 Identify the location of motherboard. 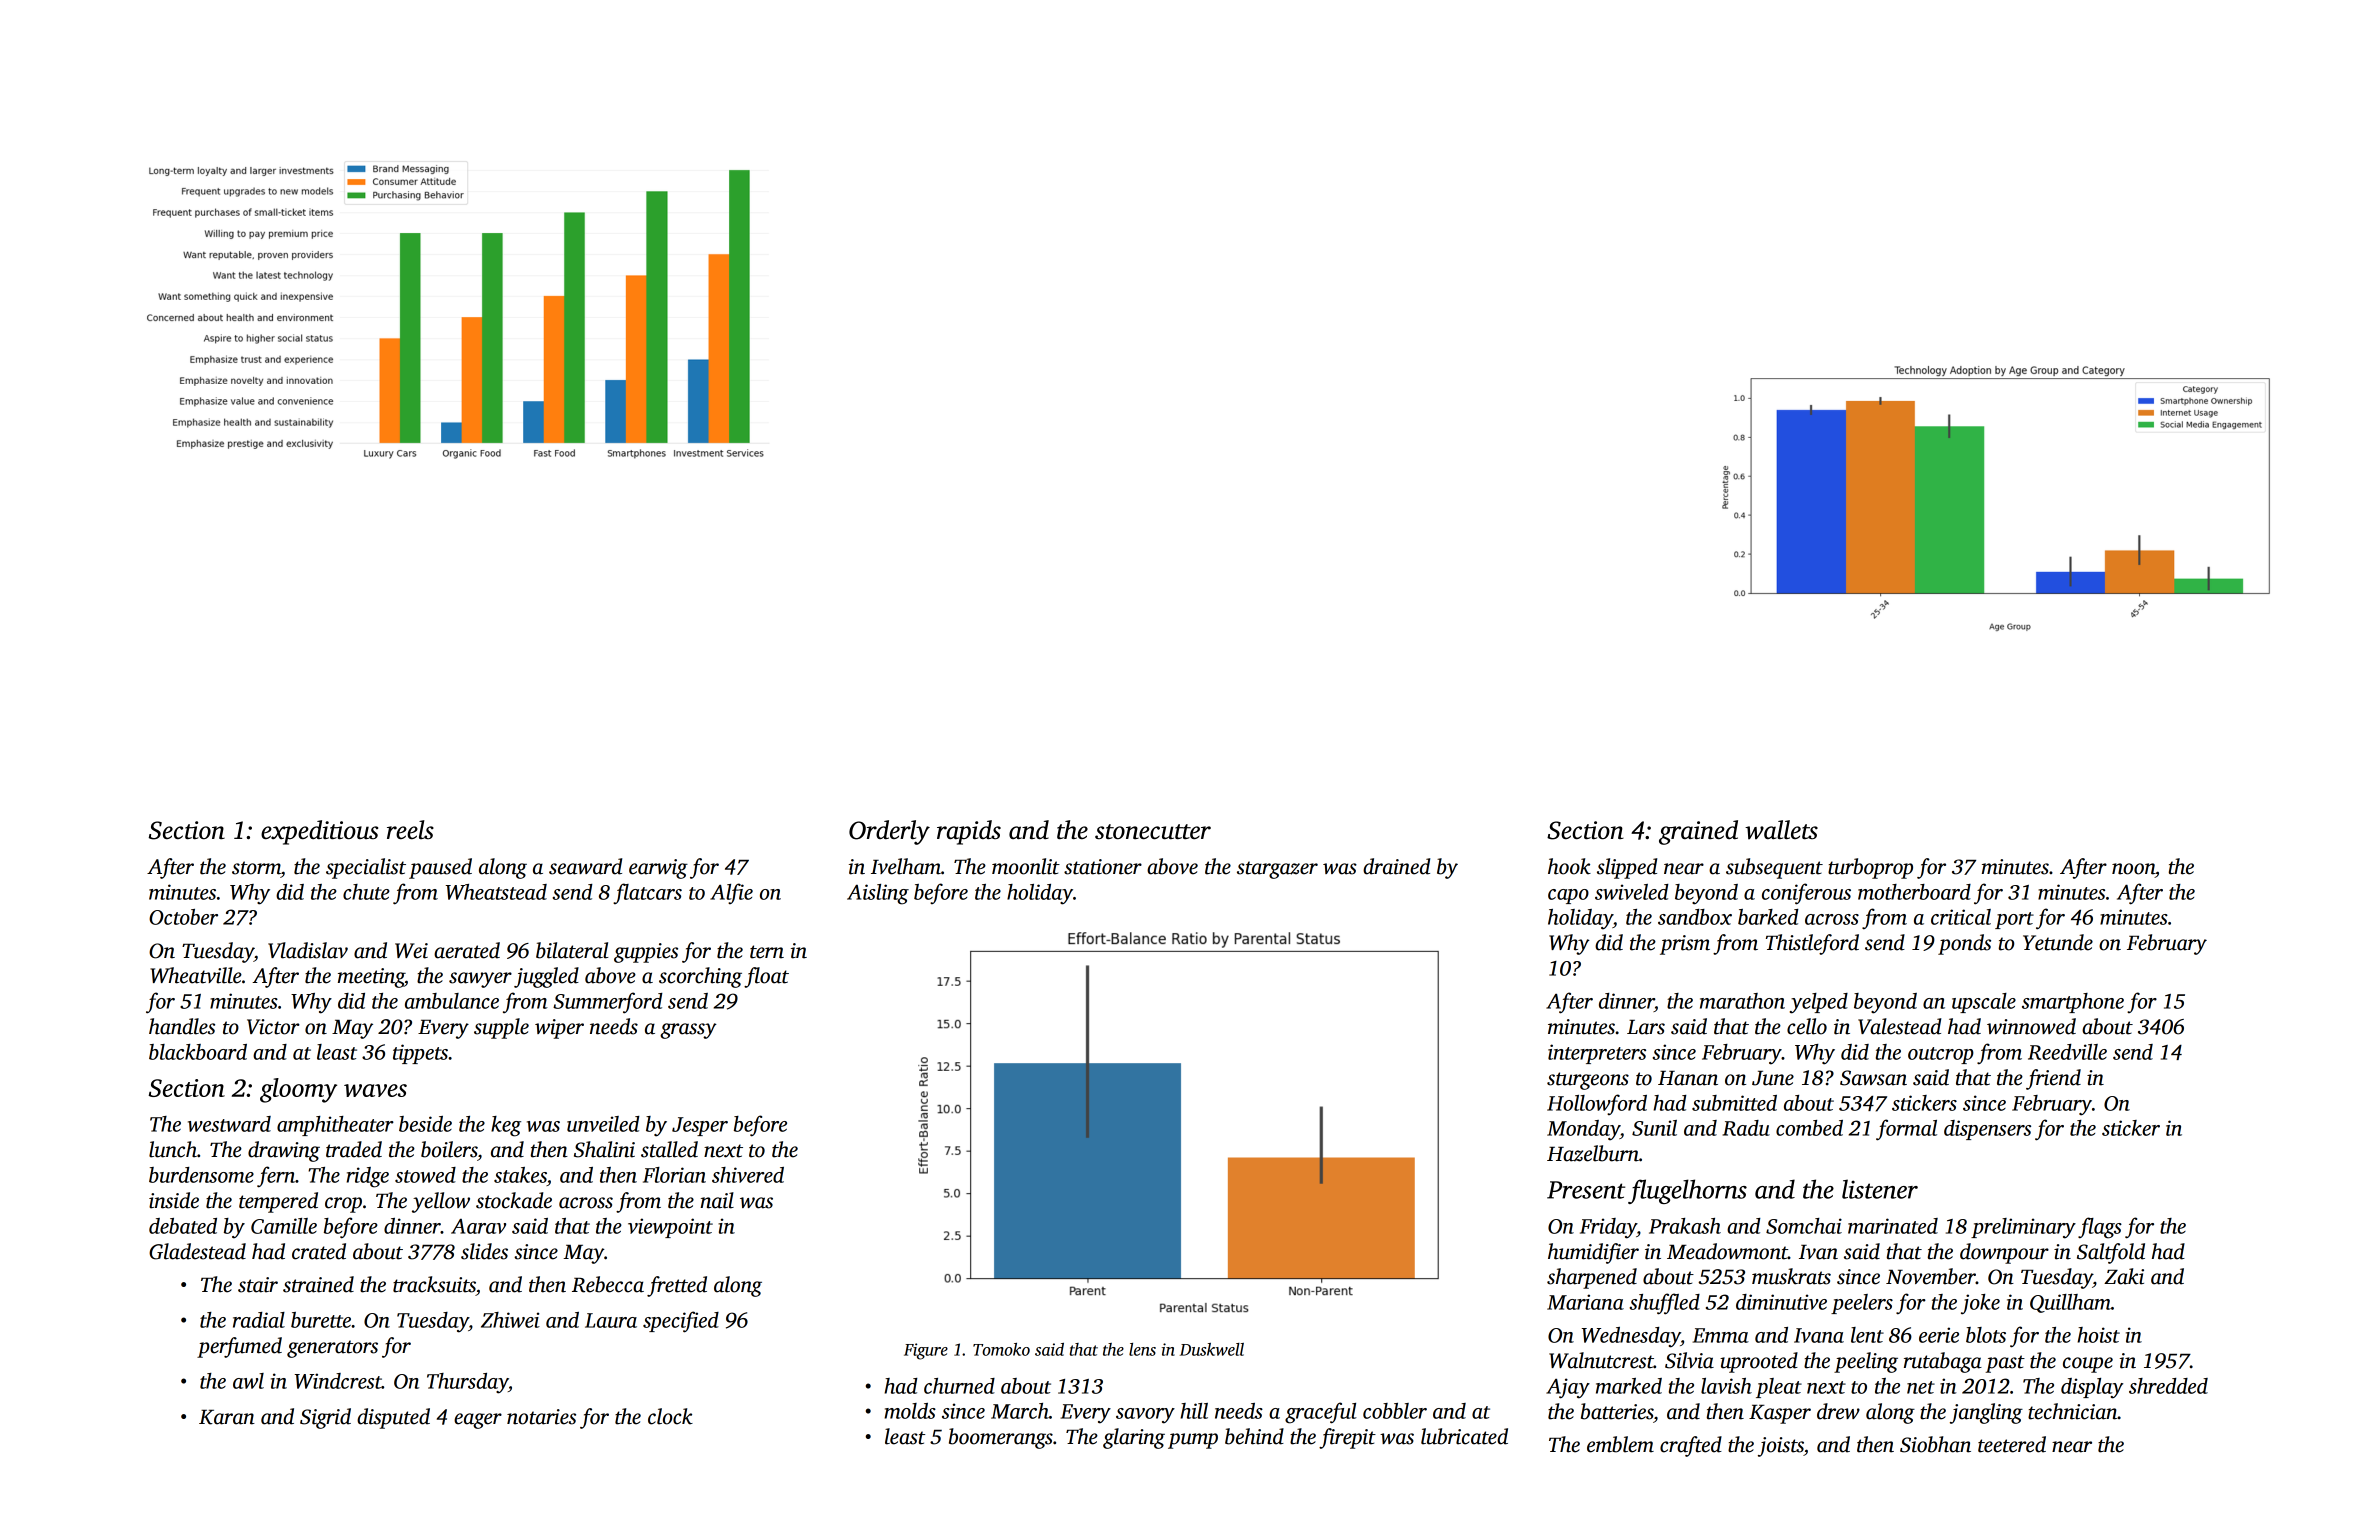
(1914, 892).
